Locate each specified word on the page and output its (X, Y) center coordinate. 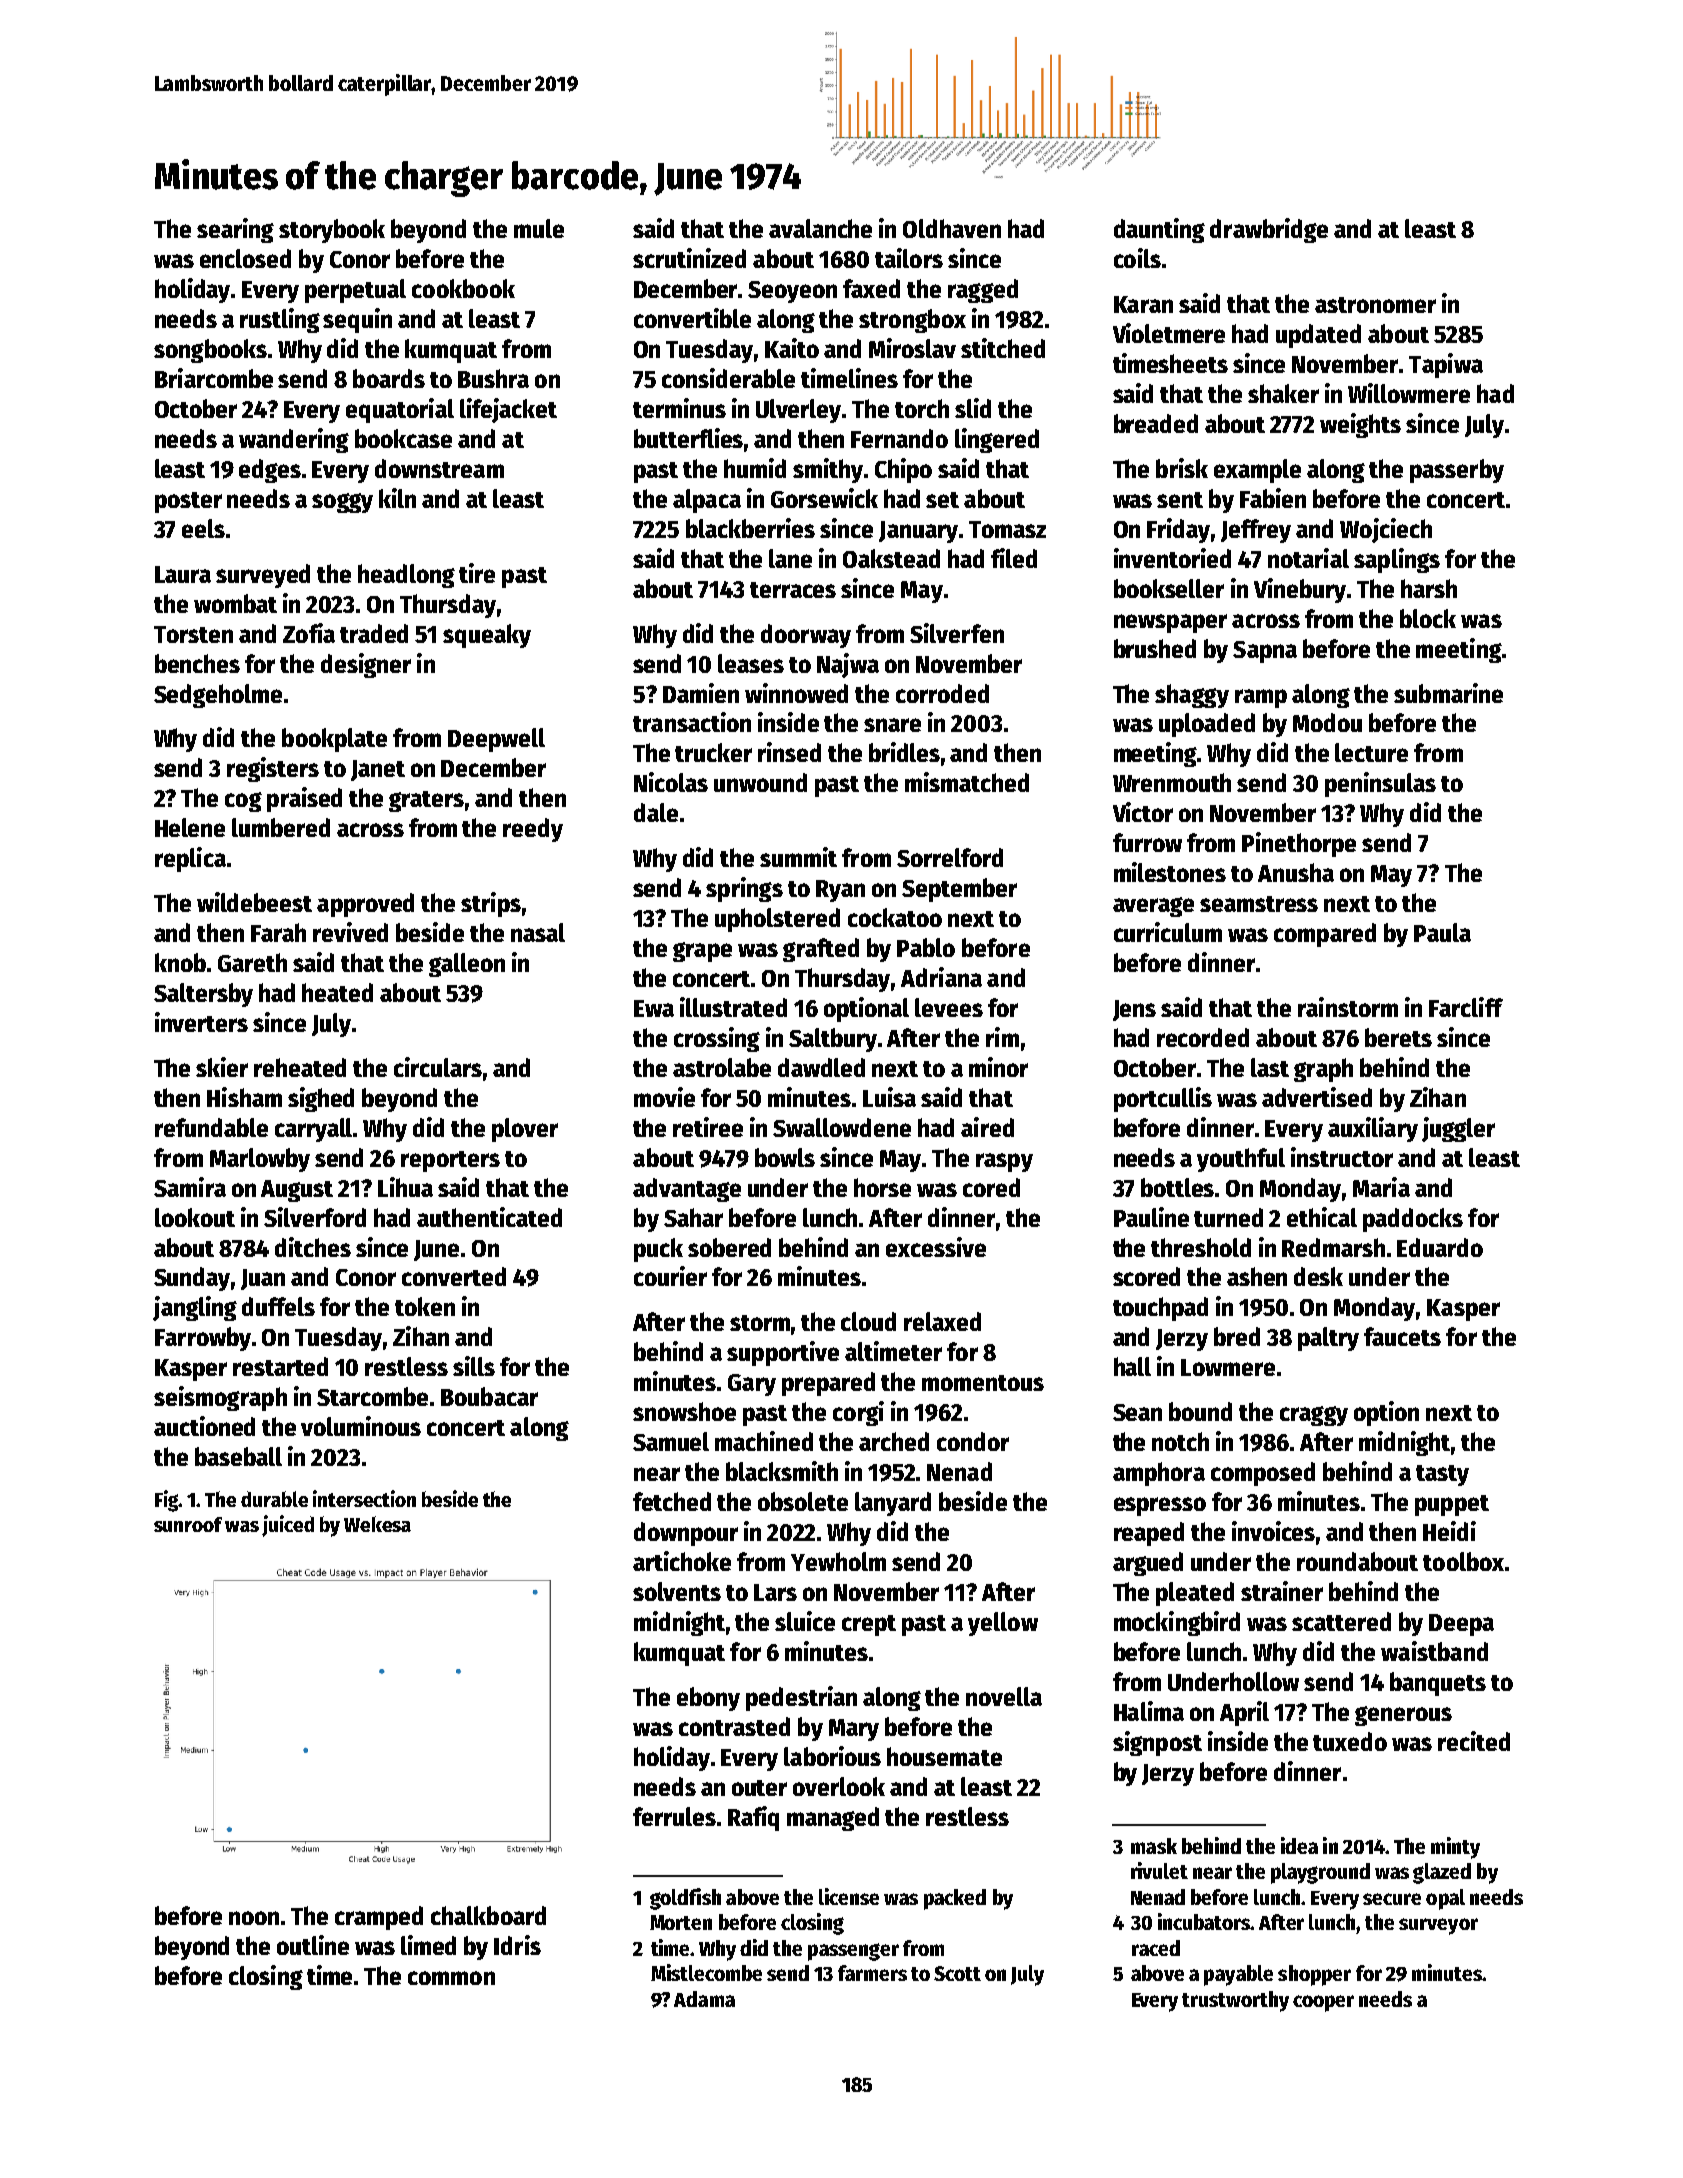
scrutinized (689, 258)
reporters (450, 1161)
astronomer (1375, 305)
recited (1474, 1741)
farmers (872, 1973)
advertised (1317, 1097)
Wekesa (377, 1524)
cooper (1323, 2003)
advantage (687, 1190)
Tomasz (1007, 529)
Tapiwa (1446, 365)
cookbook (463, 288)
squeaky (487, 636)
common (451, 1978)
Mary (854, 1730)
